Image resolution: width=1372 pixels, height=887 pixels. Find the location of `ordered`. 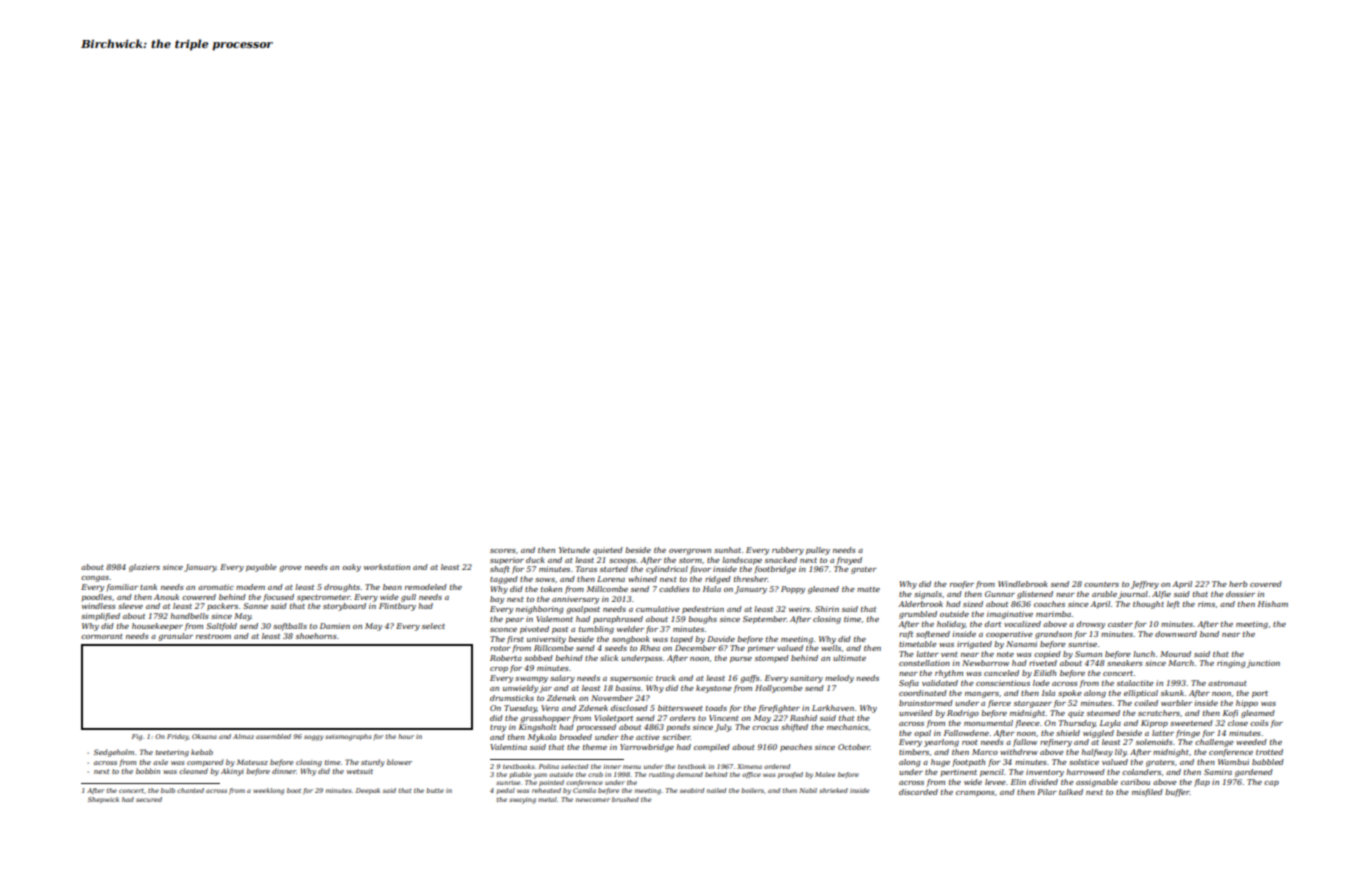

ordered is located at coordinates (777, 766).
